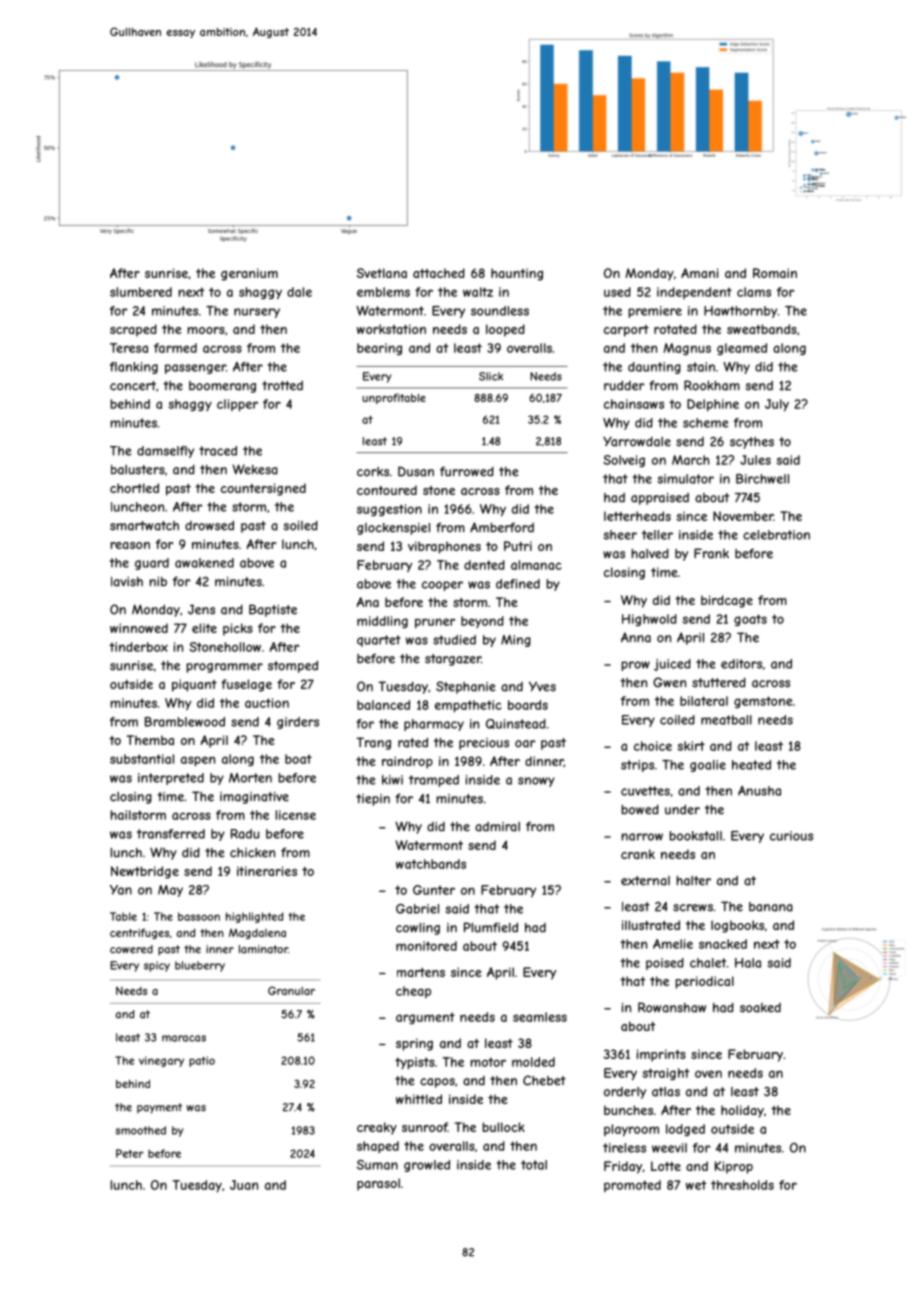 The height and width of the page is (1308, 924). Describe the element at coordinates (254, 798) in the page. I see `imaginative` at that location.
